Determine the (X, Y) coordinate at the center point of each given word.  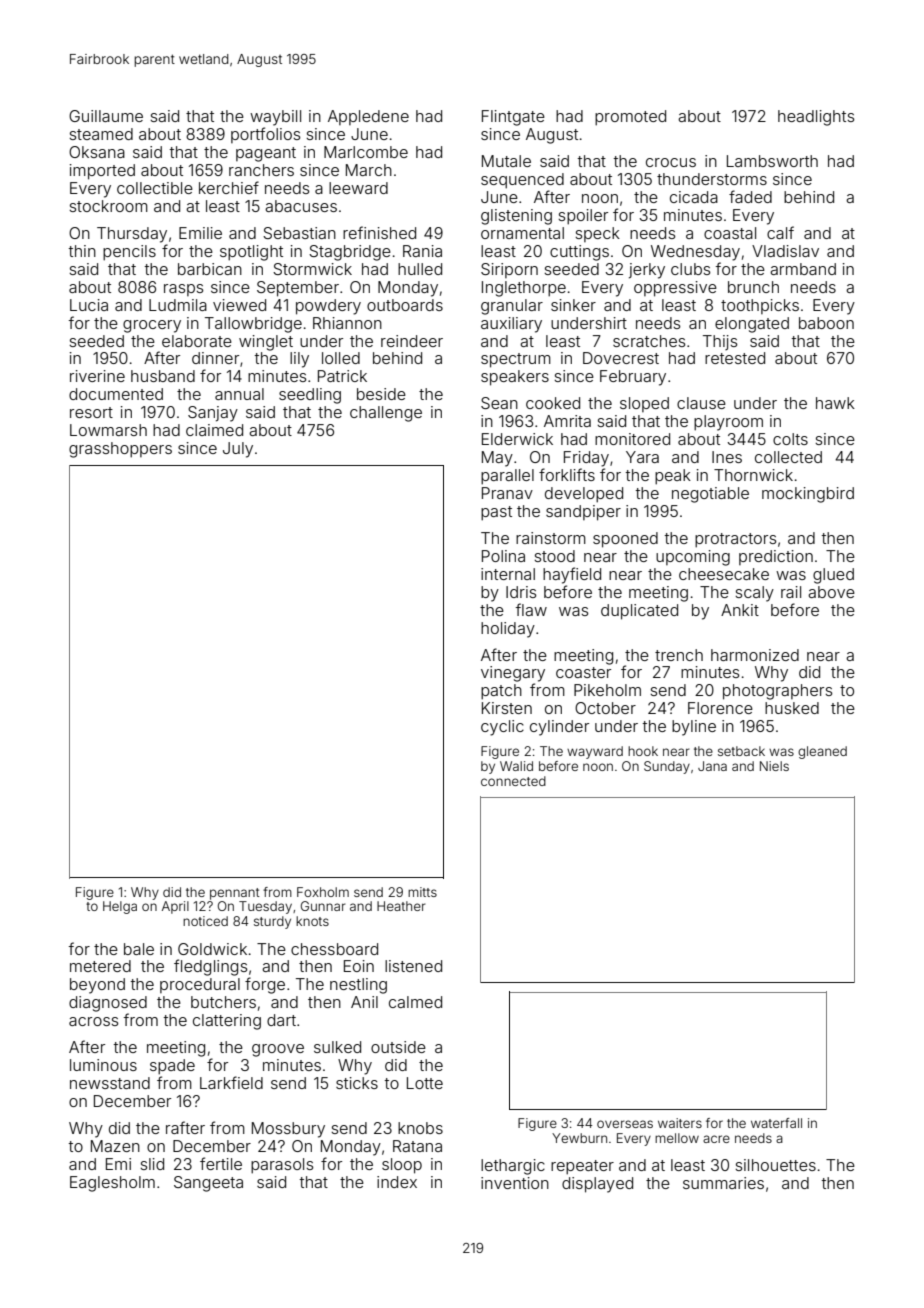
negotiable (710, 495)
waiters (680, 1123)
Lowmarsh (108, 430)
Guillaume (106, 116)
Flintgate (513, 118)
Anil (364, 1002)
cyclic (502, 728)
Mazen (115, 1146)
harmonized (755, 655)
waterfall (776, 1123)
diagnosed (108, 1004)
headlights (816, 118)
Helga (120, 907)
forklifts (567, 474)
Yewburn (579, 1138)
